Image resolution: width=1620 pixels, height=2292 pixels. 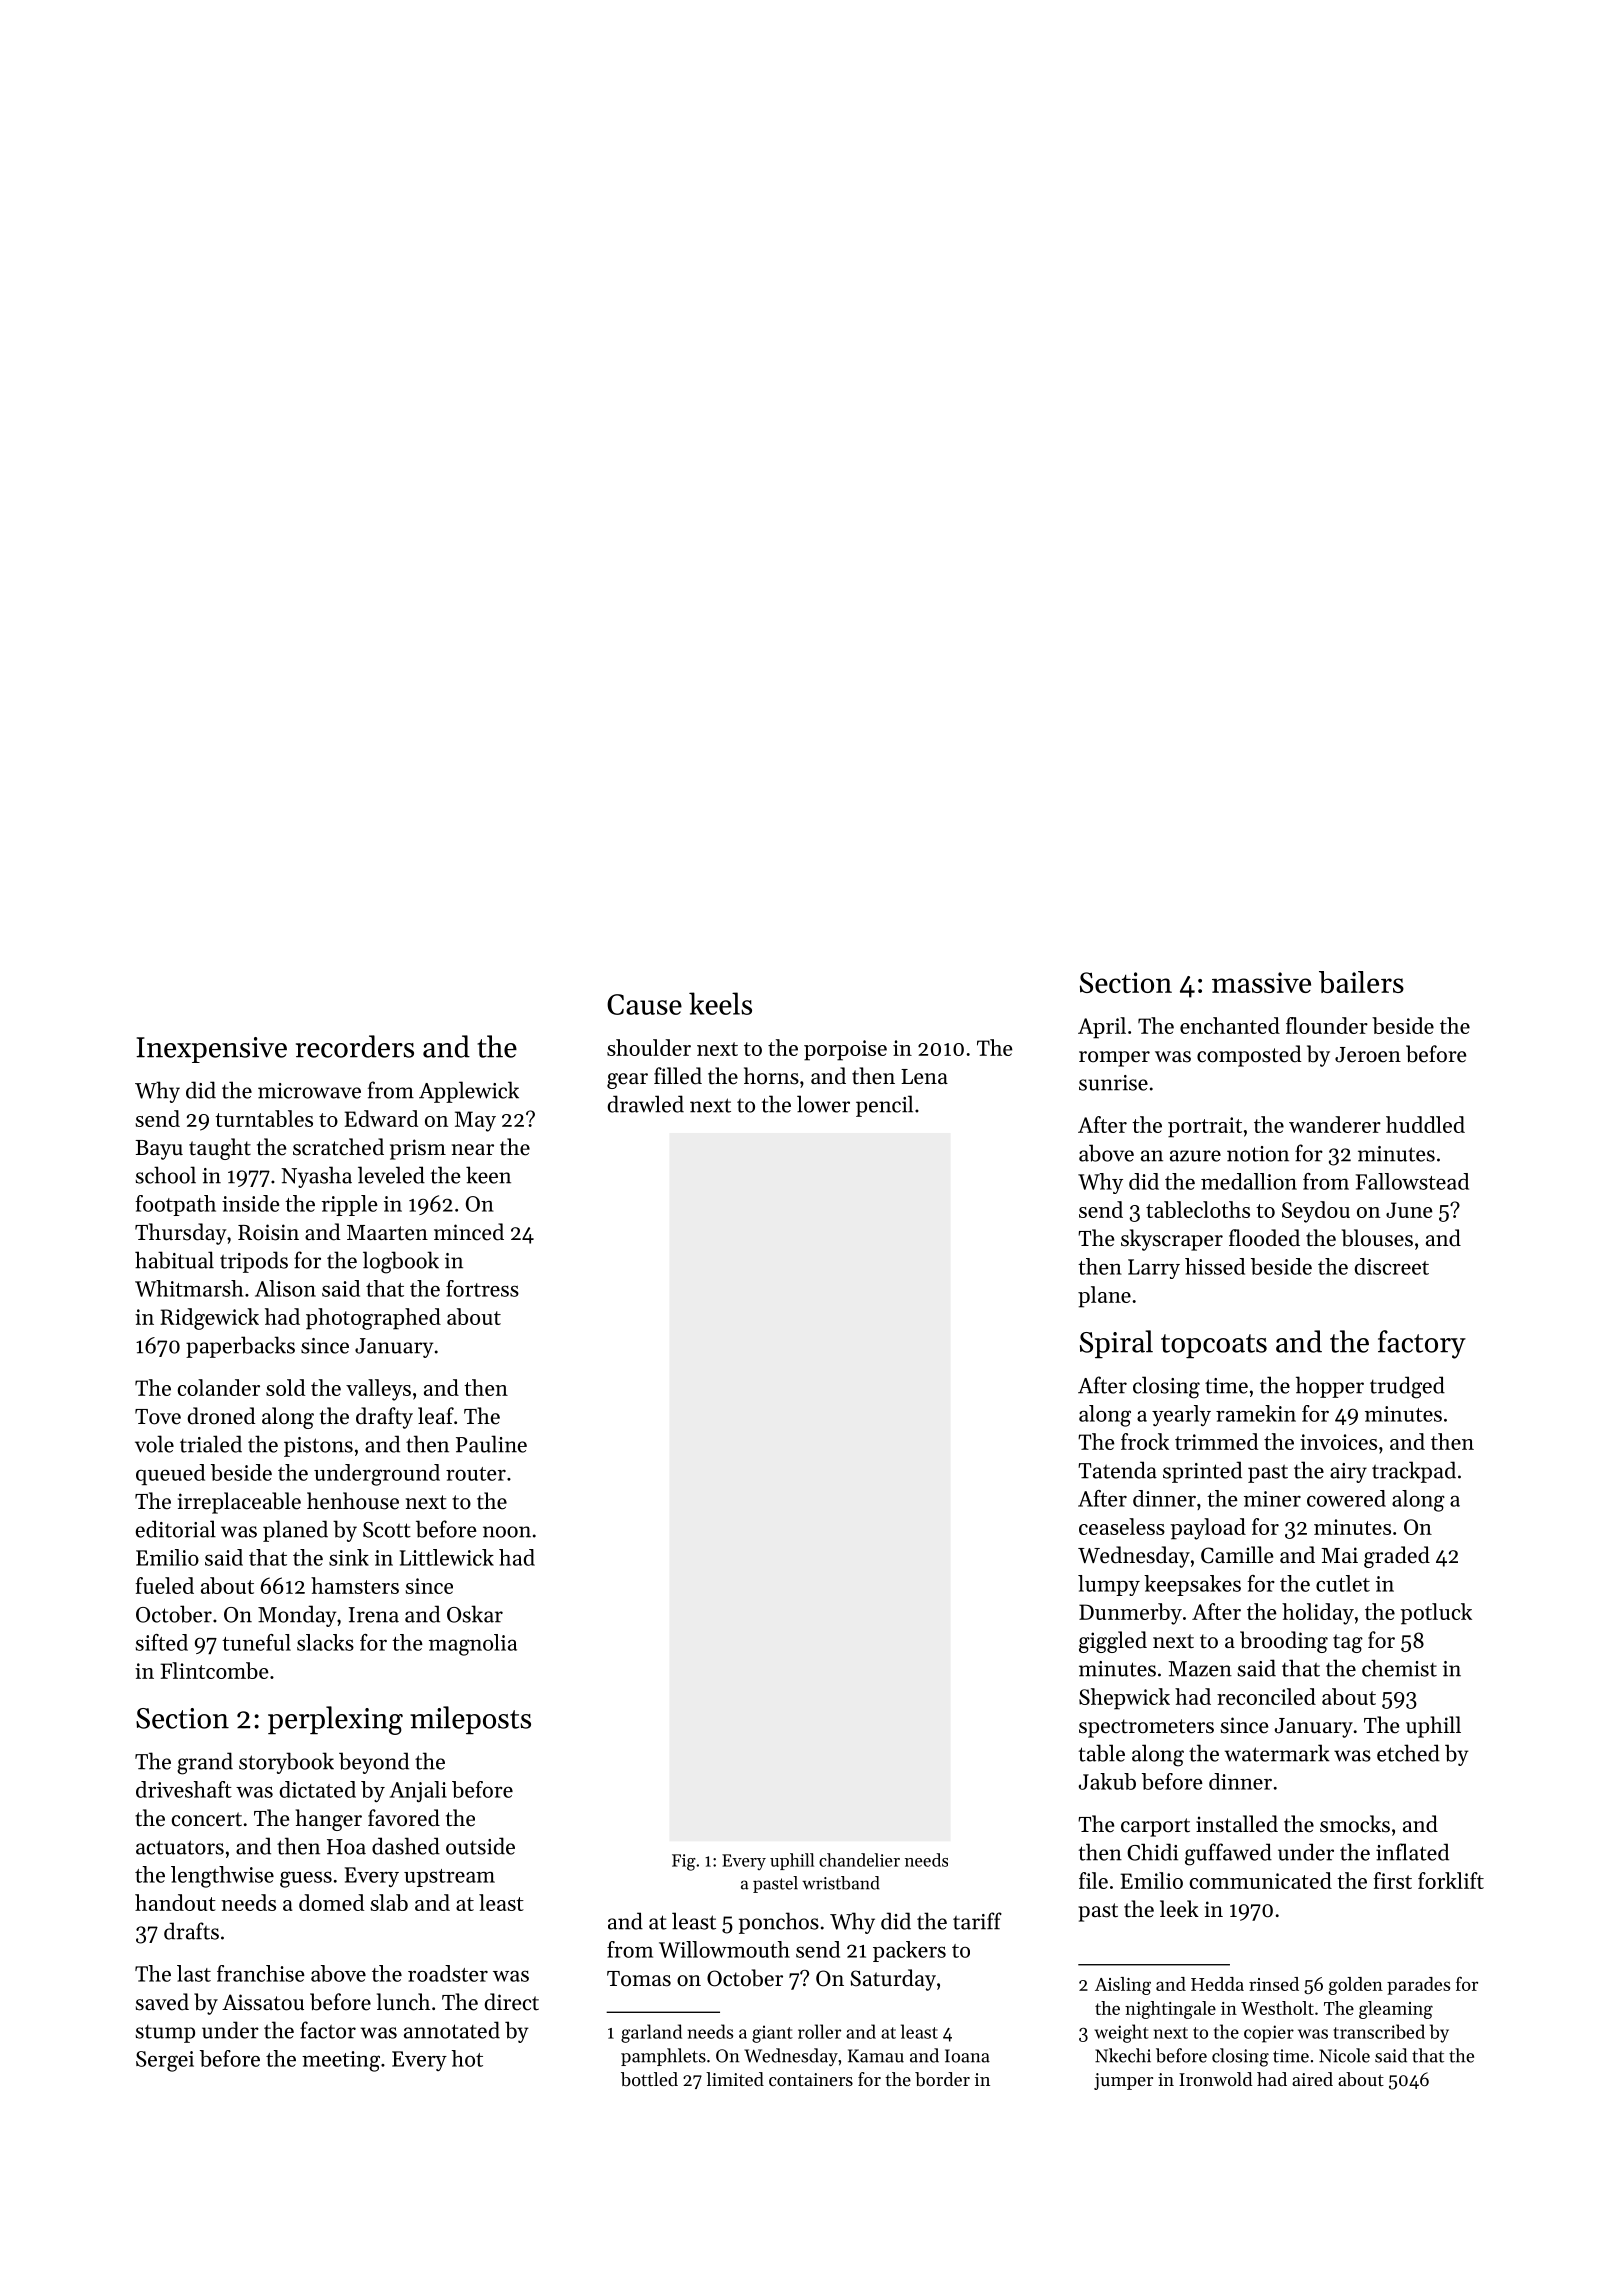 What do you see at coordinates (1277, 2008) in the document?
I see `Westholt` at bounding box center [1277, 2008].
